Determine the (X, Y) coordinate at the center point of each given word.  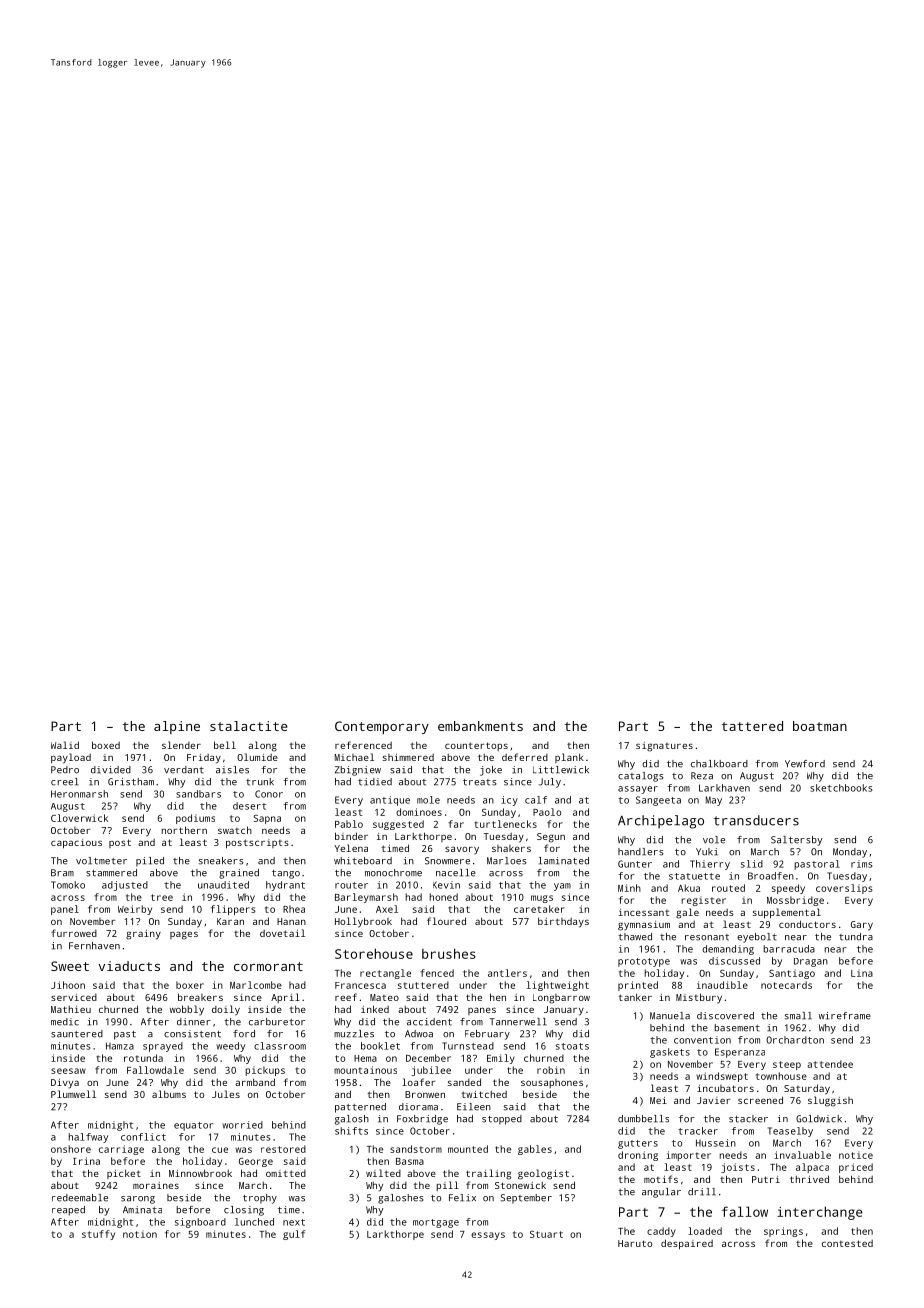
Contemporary (382, 727)
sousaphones (552, 1083)
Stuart (546, 1234)
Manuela (670, 1016)
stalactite (248, 726)
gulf (294, 1235)
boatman (820, 726)
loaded (705, 1231)
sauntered (77, 1034)
